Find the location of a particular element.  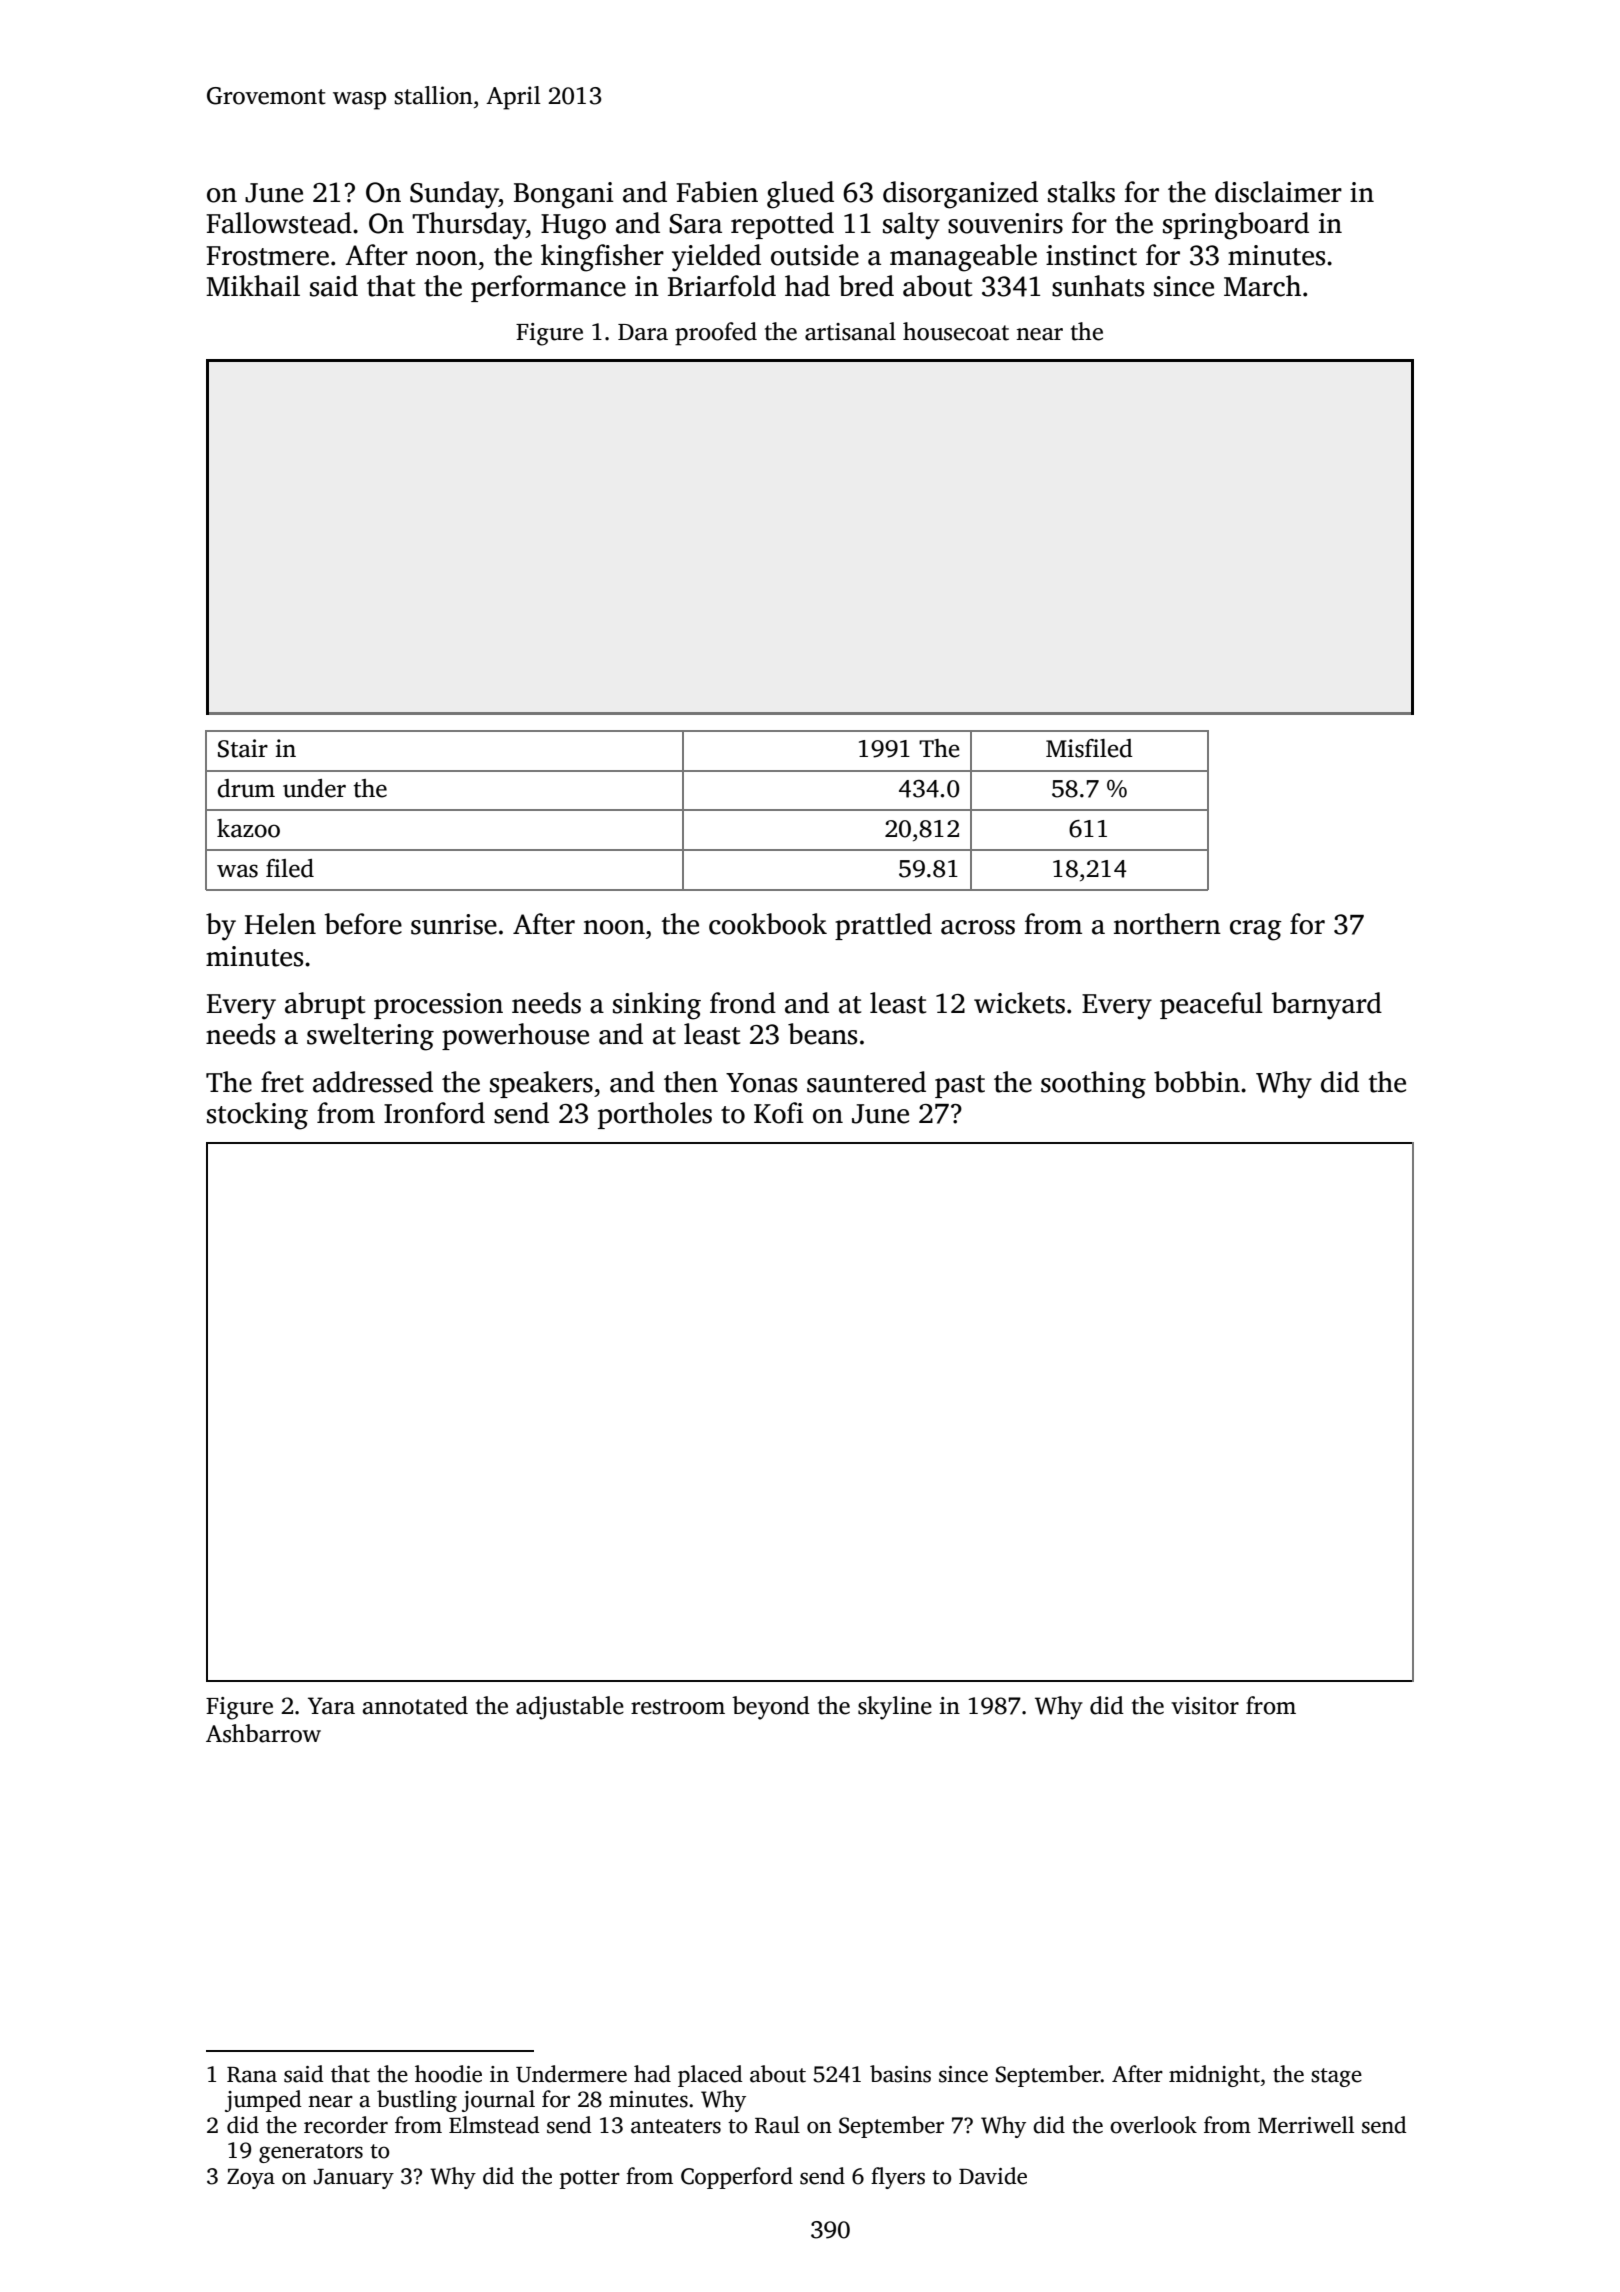

Copperford is located at coordinates (737, 2178).
